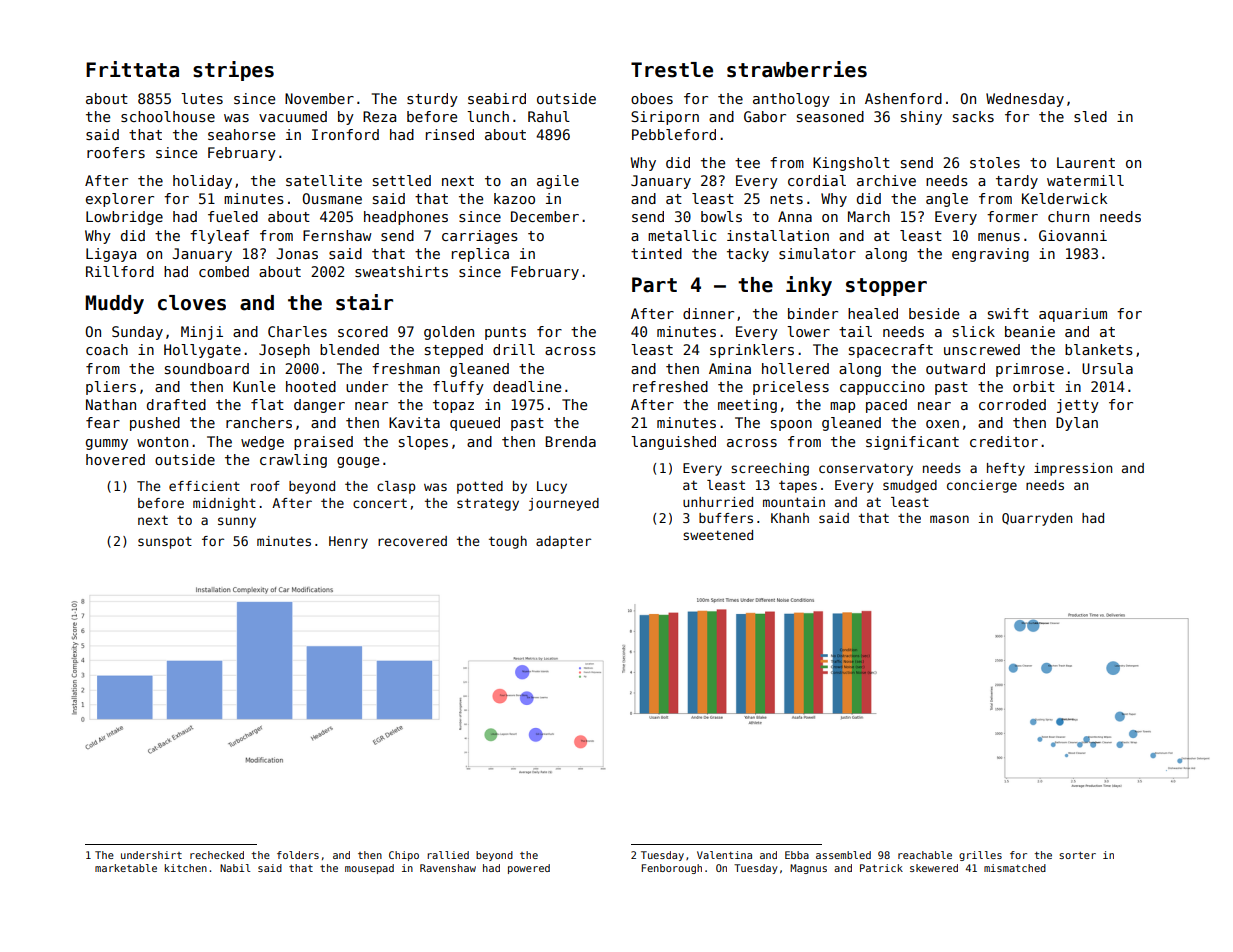 This document has height=952, width=1233. I want to click on mason, so click(949, 519).
